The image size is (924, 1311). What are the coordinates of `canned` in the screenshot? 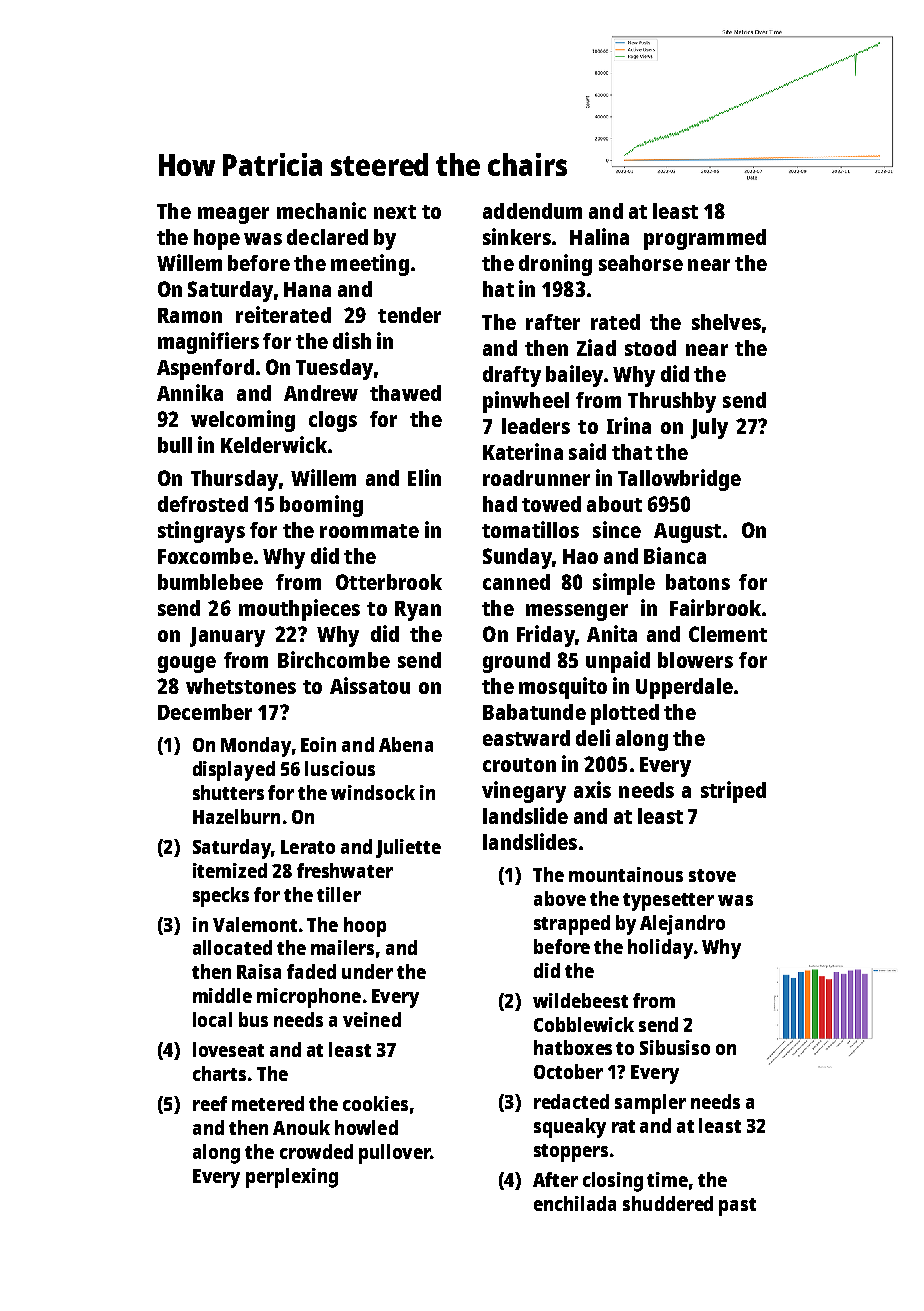 It's located at (516, 582).
